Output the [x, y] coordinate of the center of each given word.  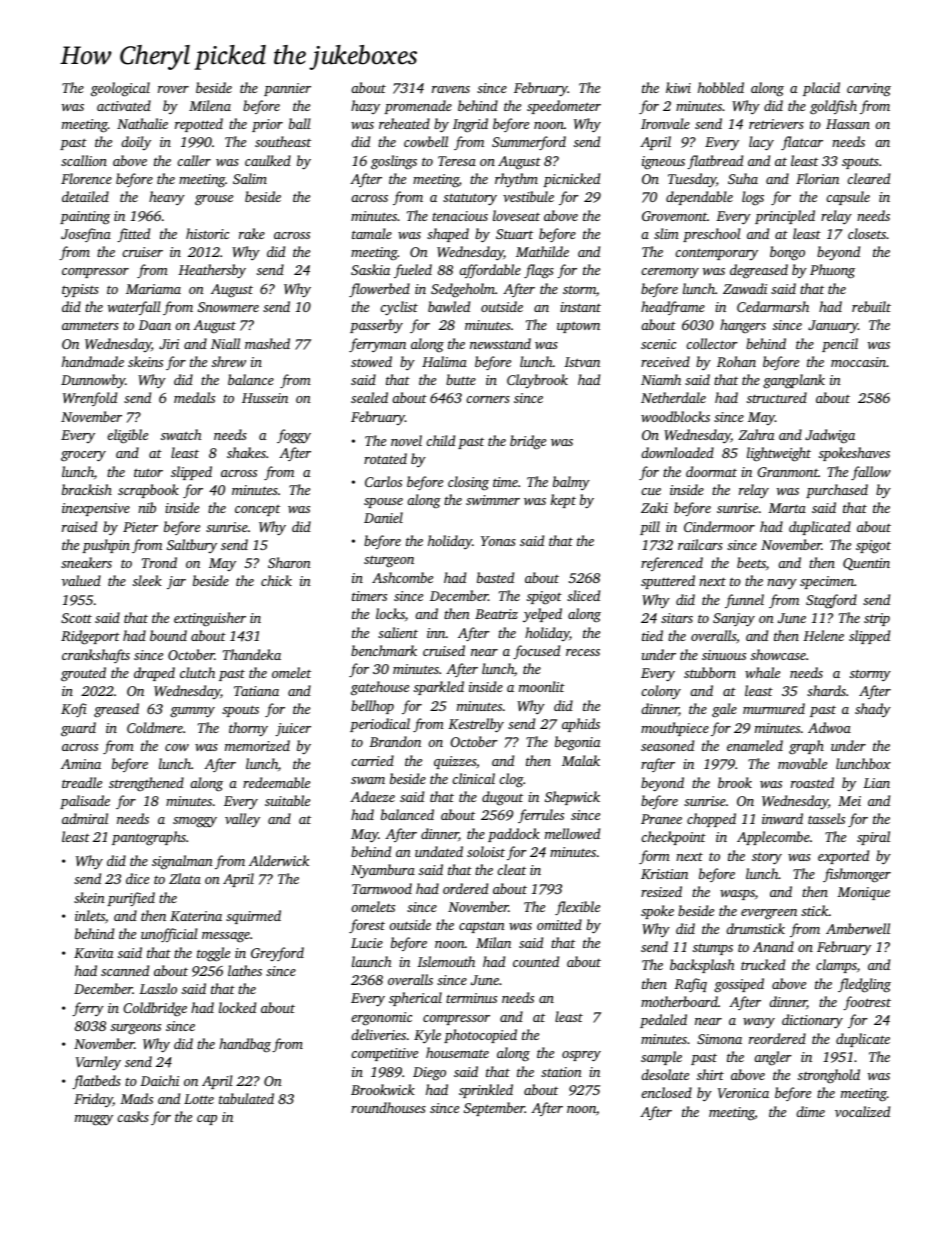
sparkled [439, 688]
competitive [384, 1054]
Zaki [654, 507]
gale [724, 710]
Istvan [582, 362]
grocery [83, 456]
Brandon [395, 741]
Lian [876, 783]
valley [242, 820]
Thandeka [252, 654]
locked [237, 1007]
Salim [250, 178]
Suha [743, 178]
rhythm [516, 180]
